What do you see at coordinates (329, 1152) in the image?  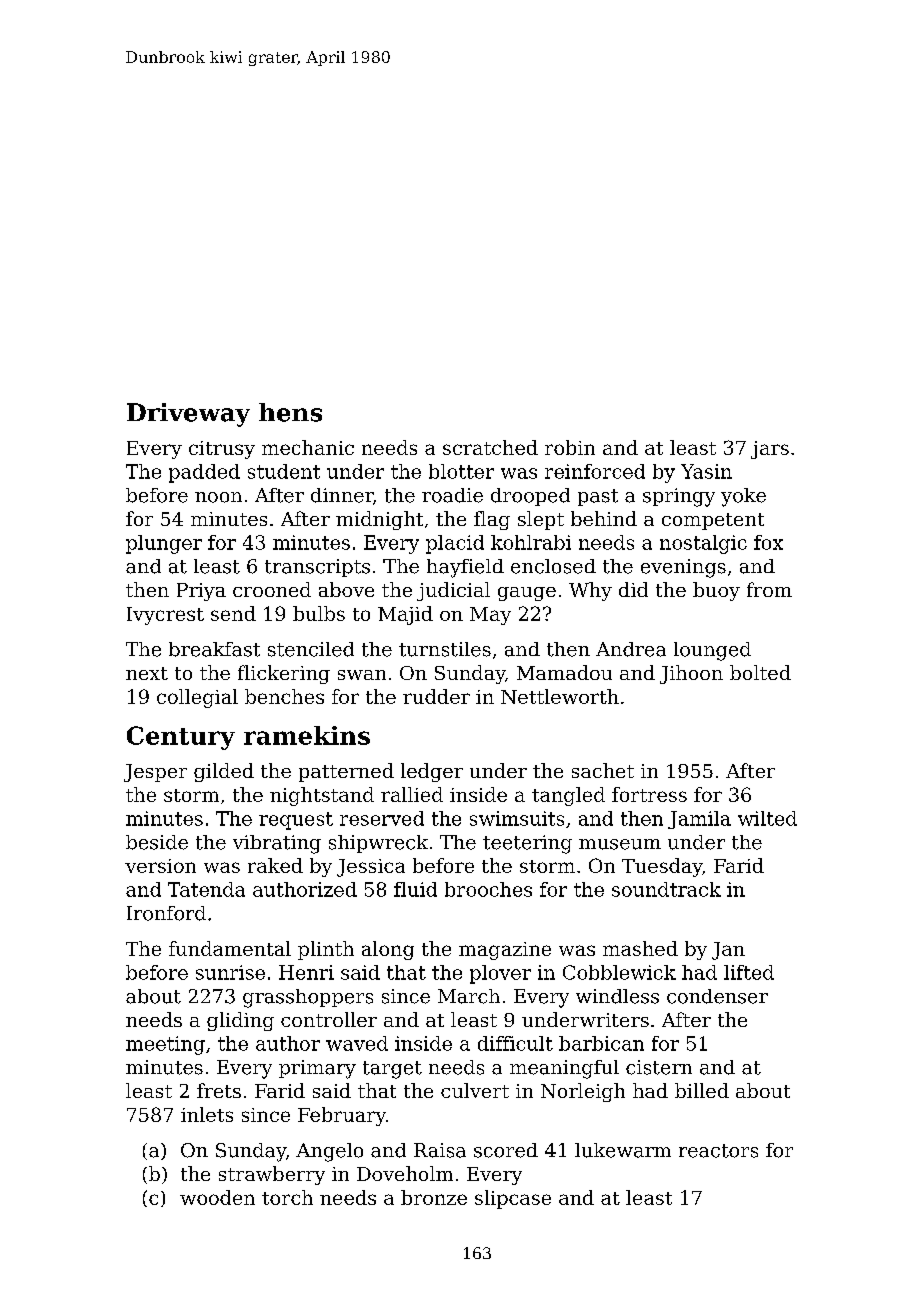 I see `Angelo` at bounding box center [329, 1152].
